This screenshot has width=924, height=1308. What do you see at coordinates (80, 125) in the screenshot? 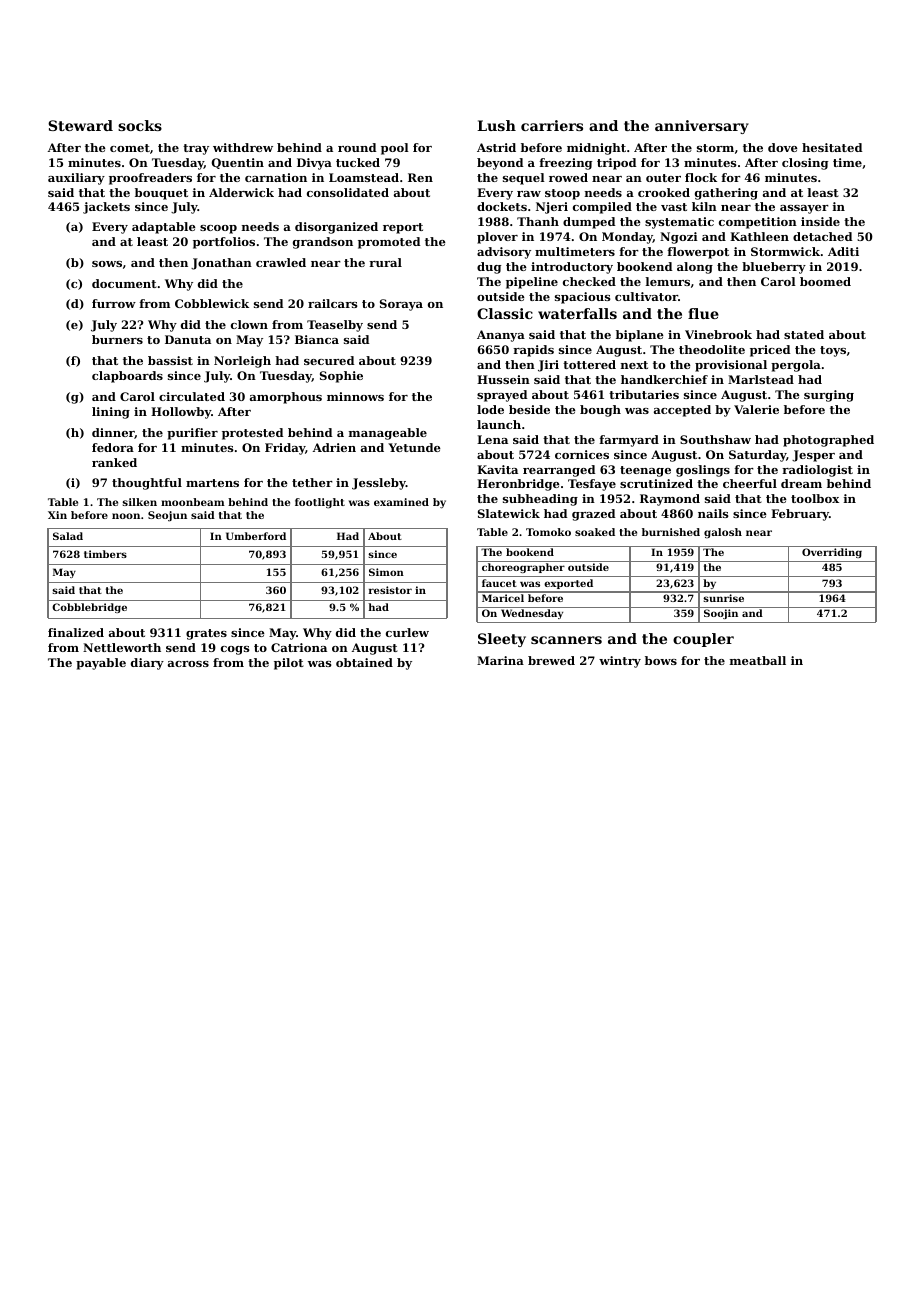
I see `Steward` at bounding box center [80, 125].
